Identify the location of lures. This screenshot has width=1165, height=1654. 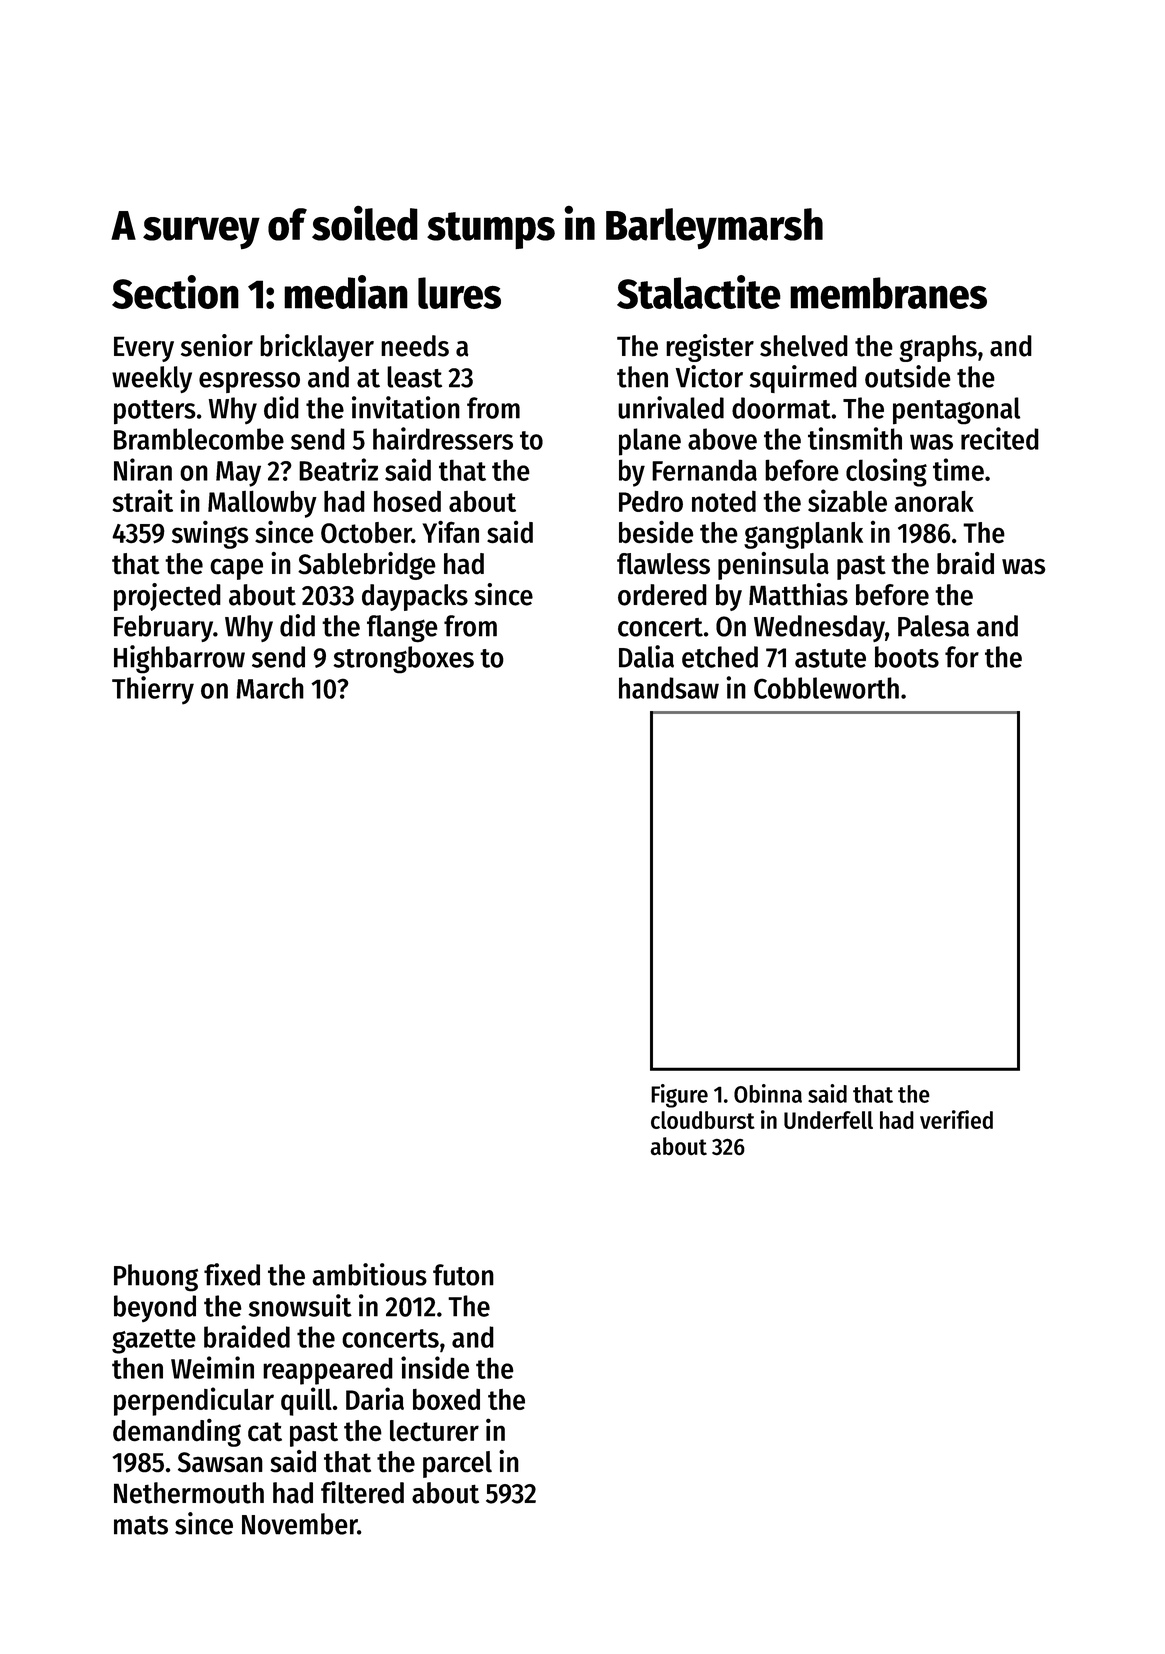
(459, 293).
